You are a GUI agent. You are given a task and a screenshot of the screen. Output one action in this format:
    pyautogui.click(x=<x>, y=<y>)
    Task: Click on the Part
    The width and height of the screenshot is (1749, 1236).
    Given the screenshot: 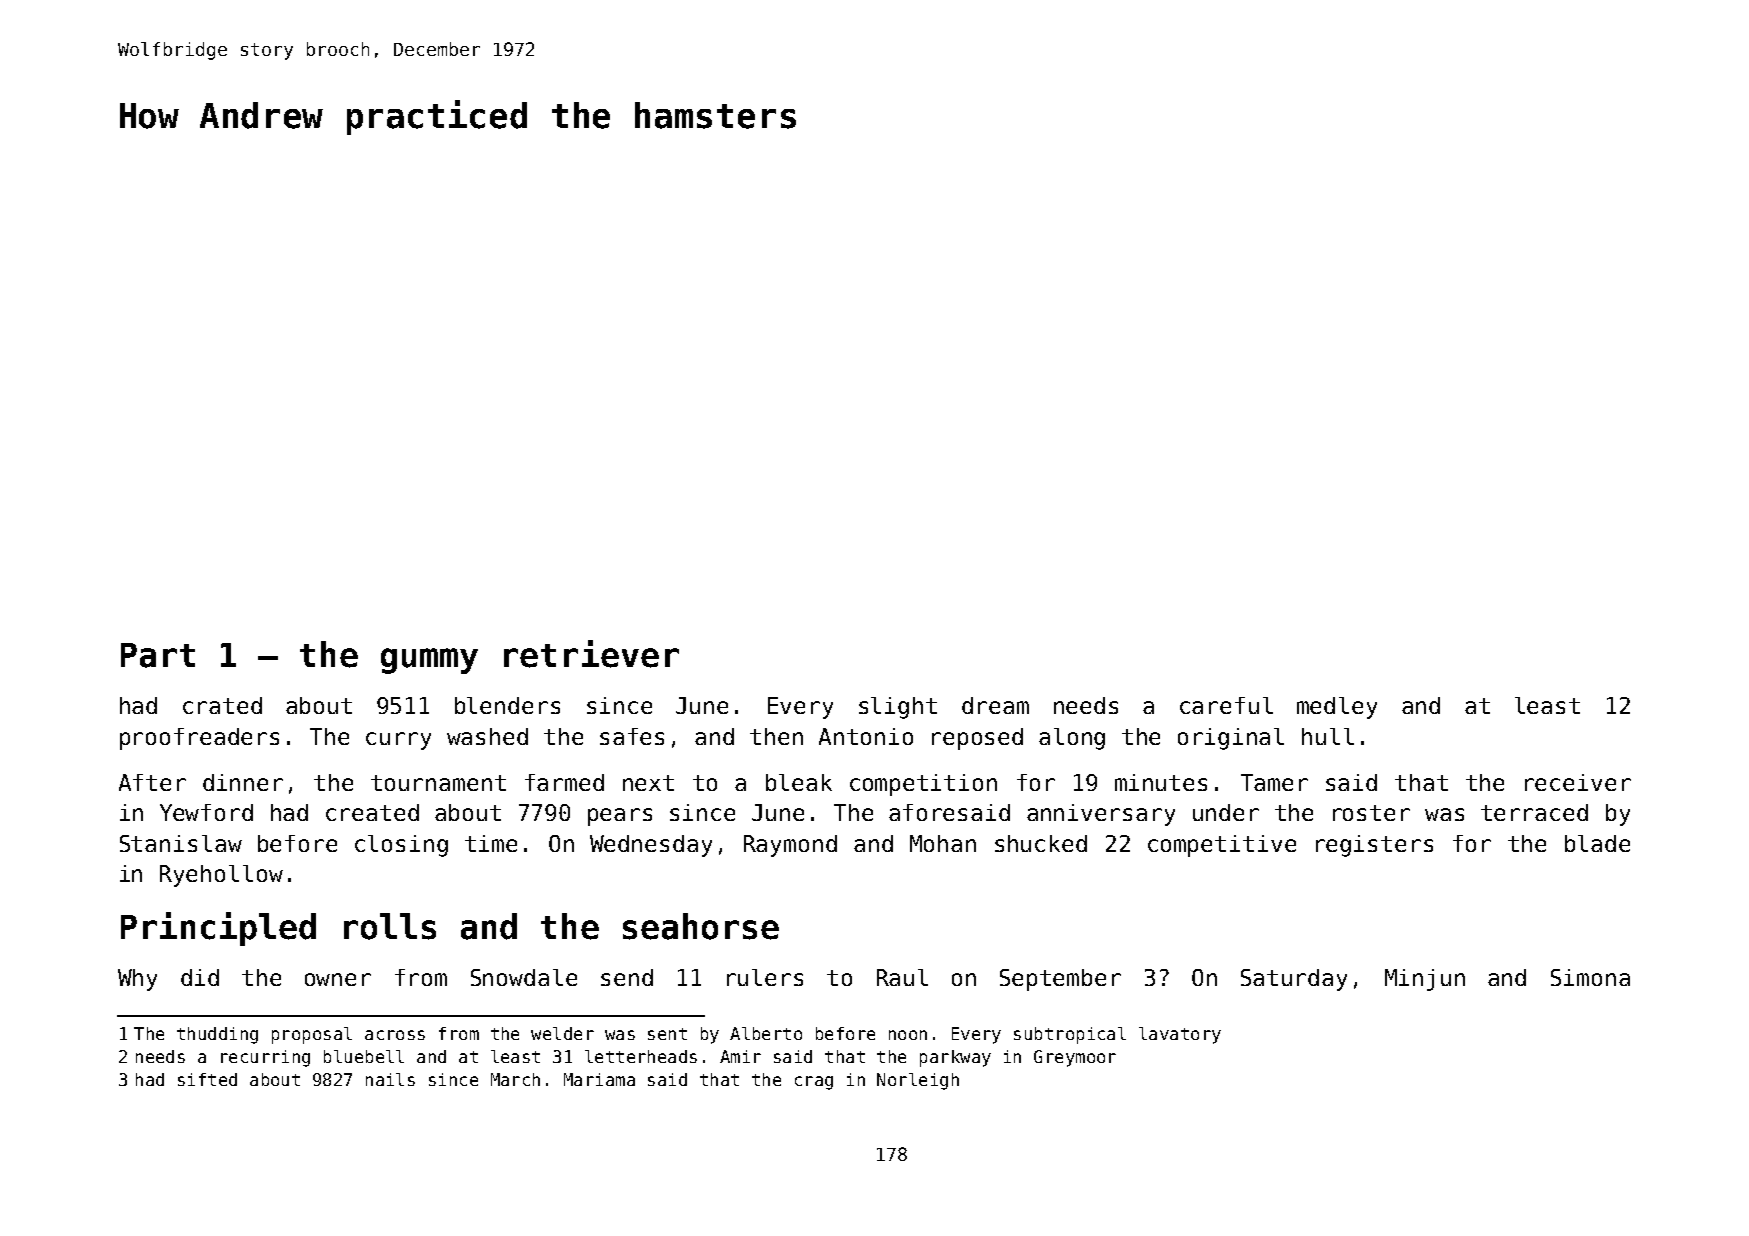 What is the action you would take?
    pyautogui.click(x=158, y=655)
